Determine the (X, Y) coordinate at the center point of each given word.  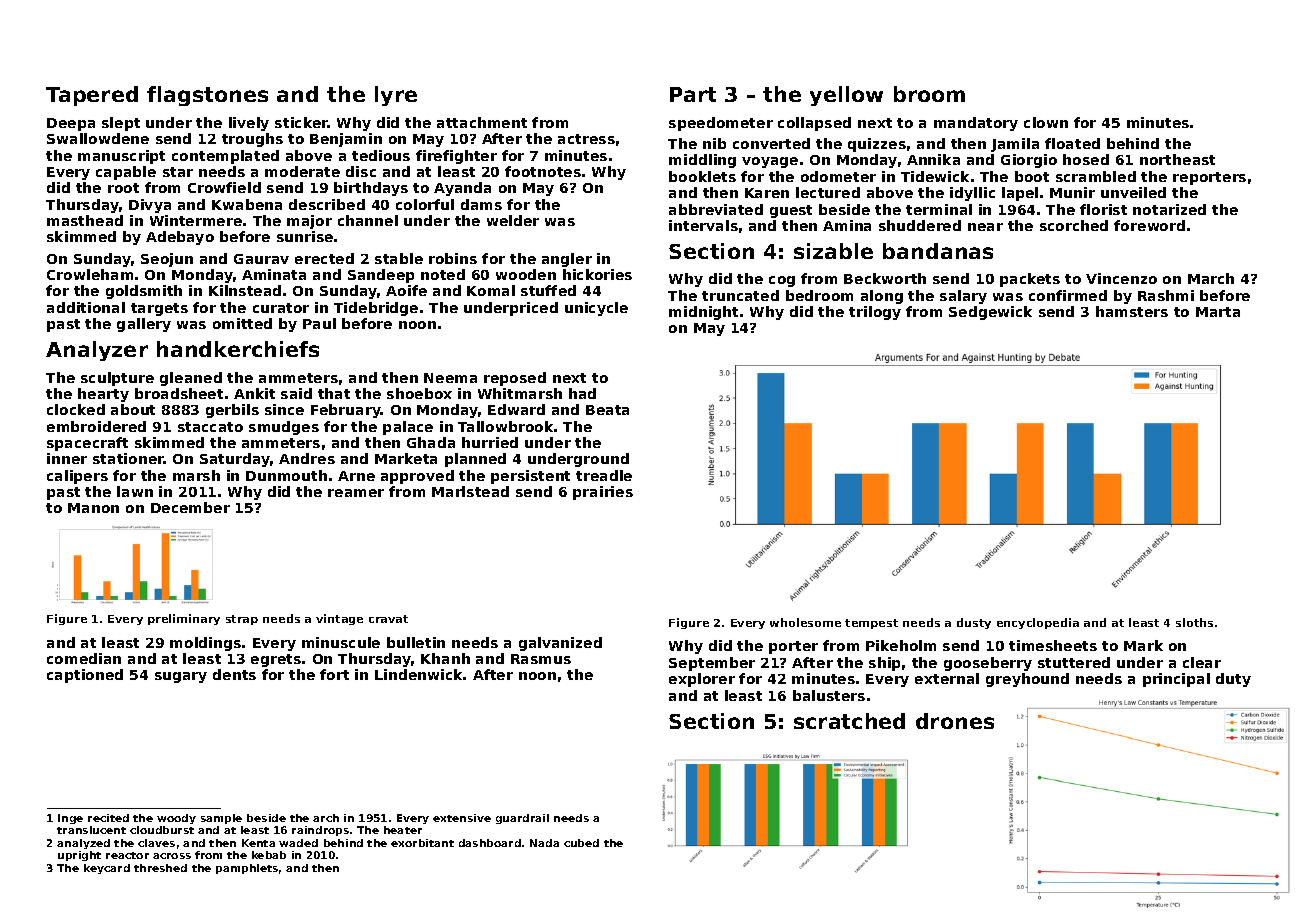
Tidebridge (376, 309)
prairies (603, 493)
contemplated (225, 157)
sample (221, 819)
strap (242, 620)
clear (1202, 662)
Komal (491, 290)
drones (955, 721)
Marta (1218, 312)
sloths (1194, 622)
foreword (1149, 225)
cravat (388, 619)
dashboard (490, 843)
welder (513, 220)
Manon (93, 508)
